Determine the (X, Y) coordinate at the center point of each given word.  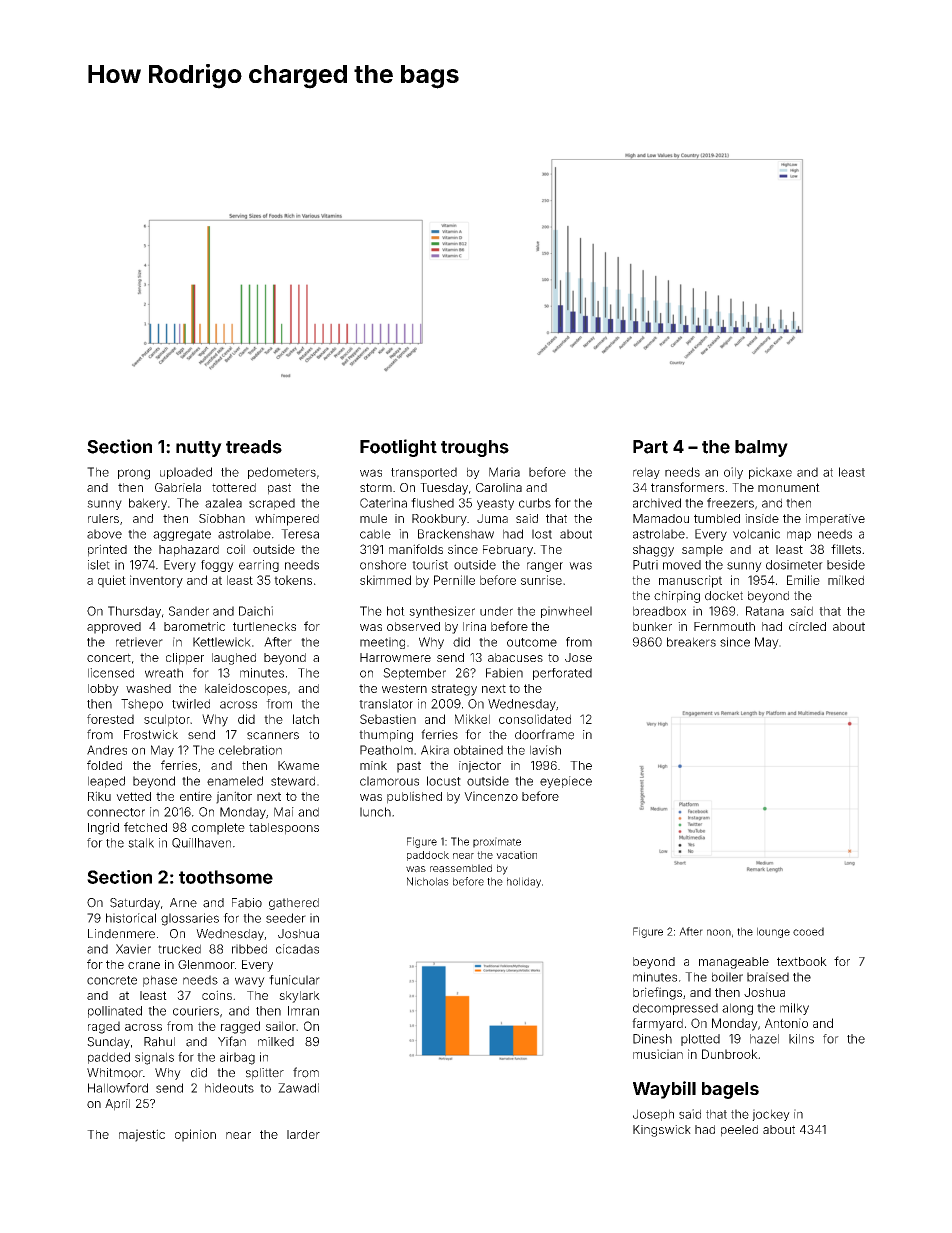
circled (807, 626)
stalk (141, 843)
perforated (562, 674)
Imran (303, 1011)
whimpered (287, 520)
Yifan (232, 1041)
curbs (535, 503)
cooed (808, 931)
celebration (250, 750)
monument (789, 487)
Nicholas (428, 881)
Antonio (786, 1023)
